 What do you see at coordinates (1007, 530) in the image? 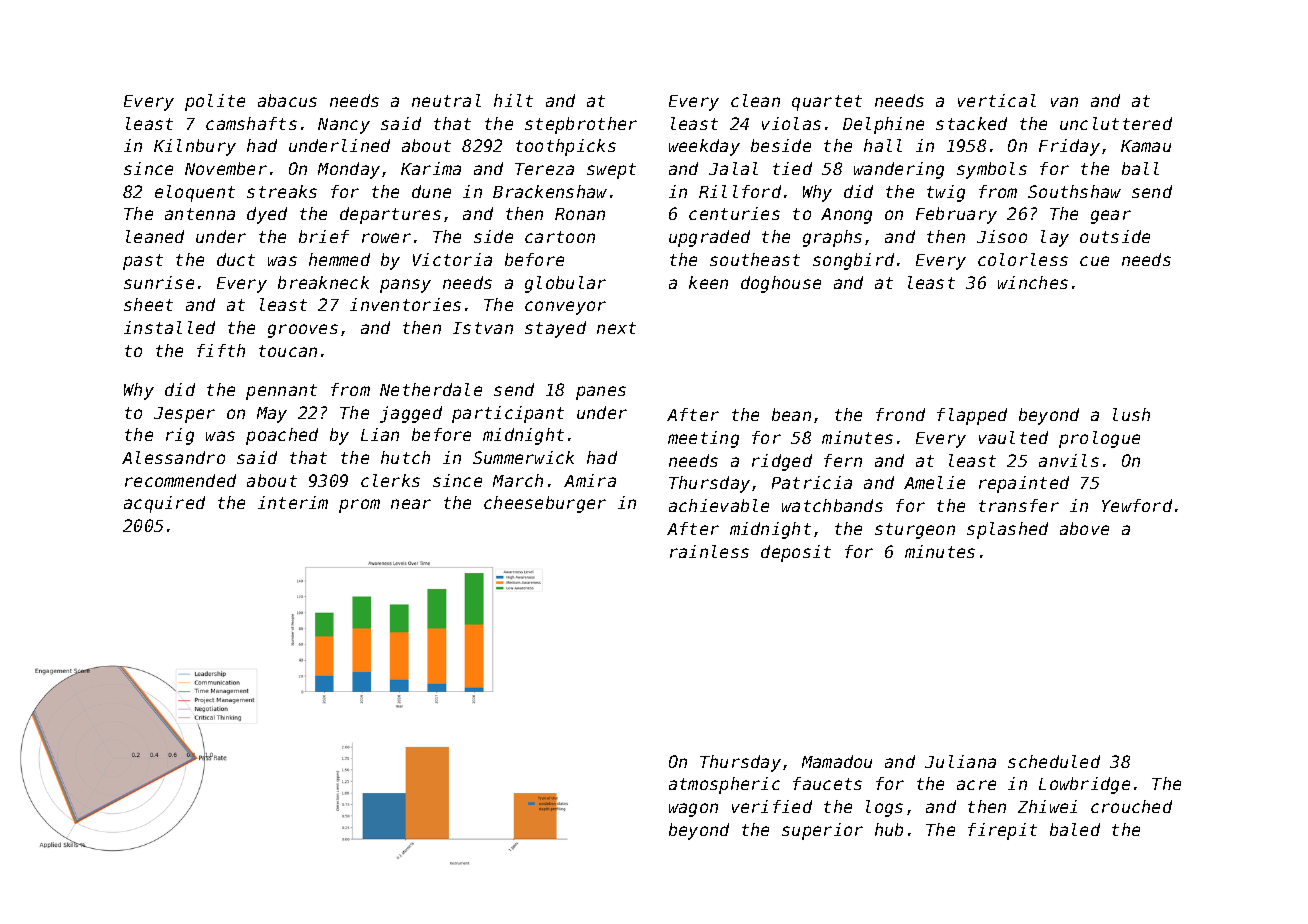
I see `splashed` at bounding box center [1007, 530].
